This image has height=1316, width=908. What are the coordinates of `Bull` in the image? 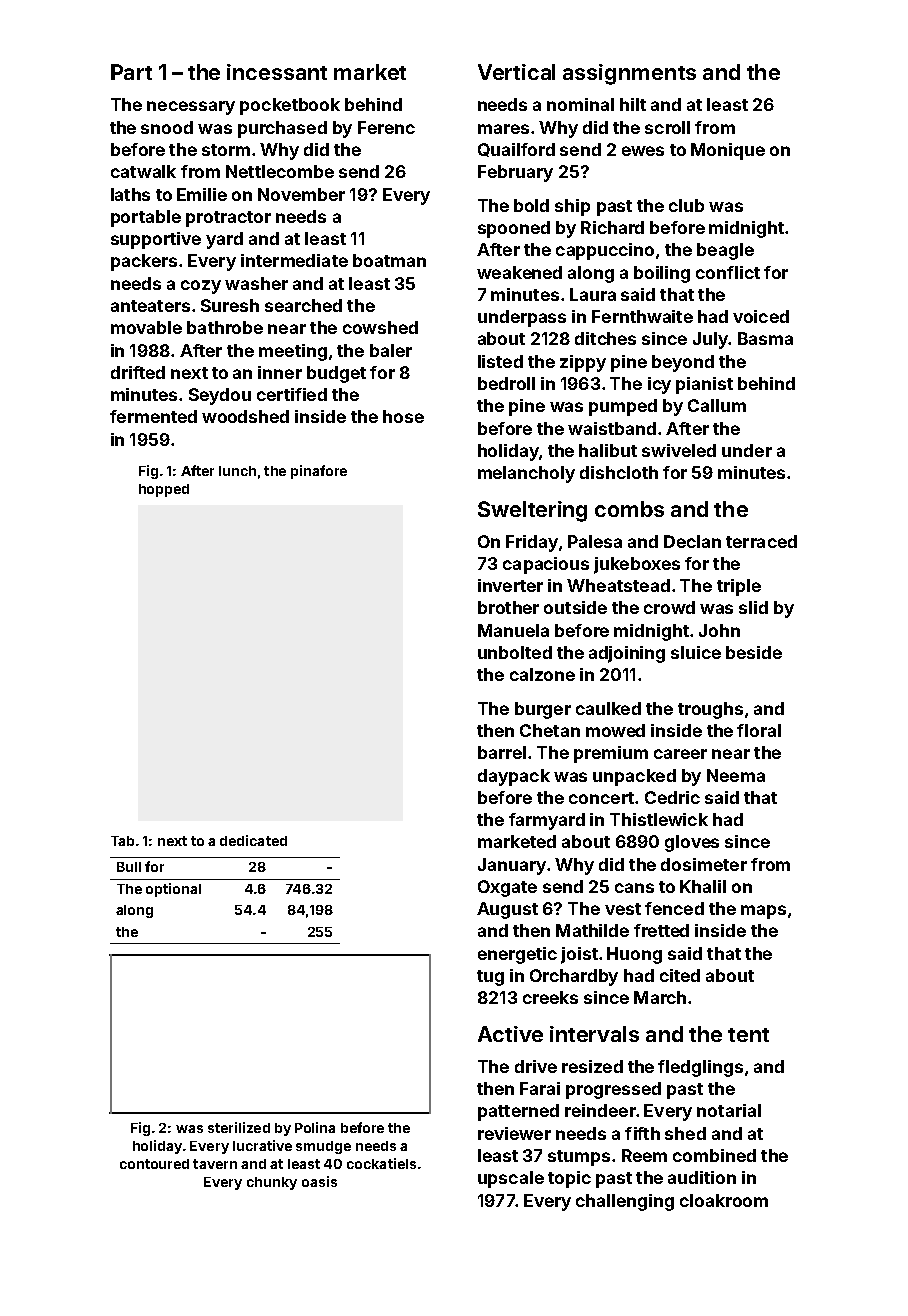 It's located at (129, 867).
